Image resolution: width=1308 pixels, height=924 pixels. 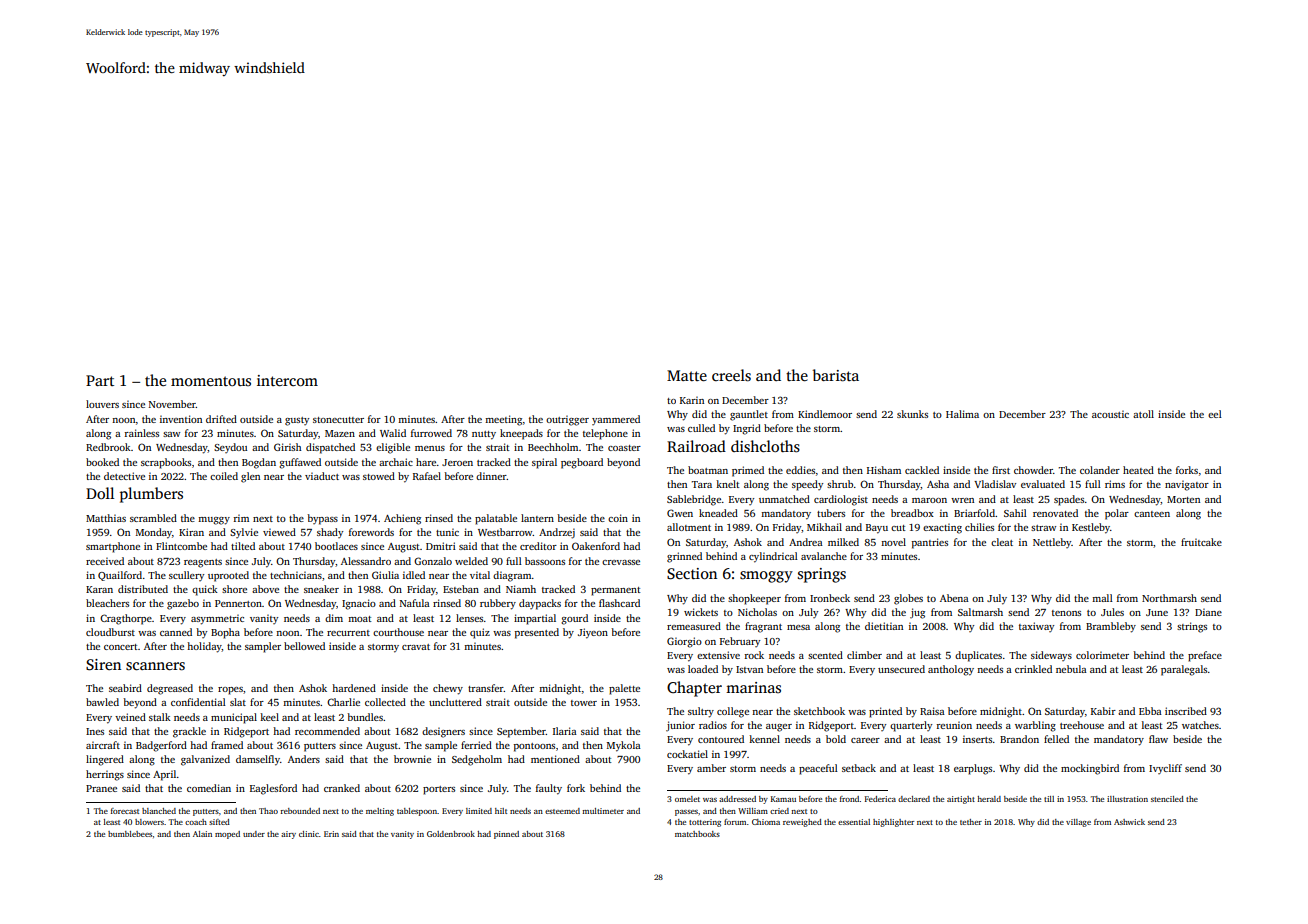 What do you see at coordinates (749, 669) in the screenshot?
I see `Istvan` at bounding box center [749, 669].
